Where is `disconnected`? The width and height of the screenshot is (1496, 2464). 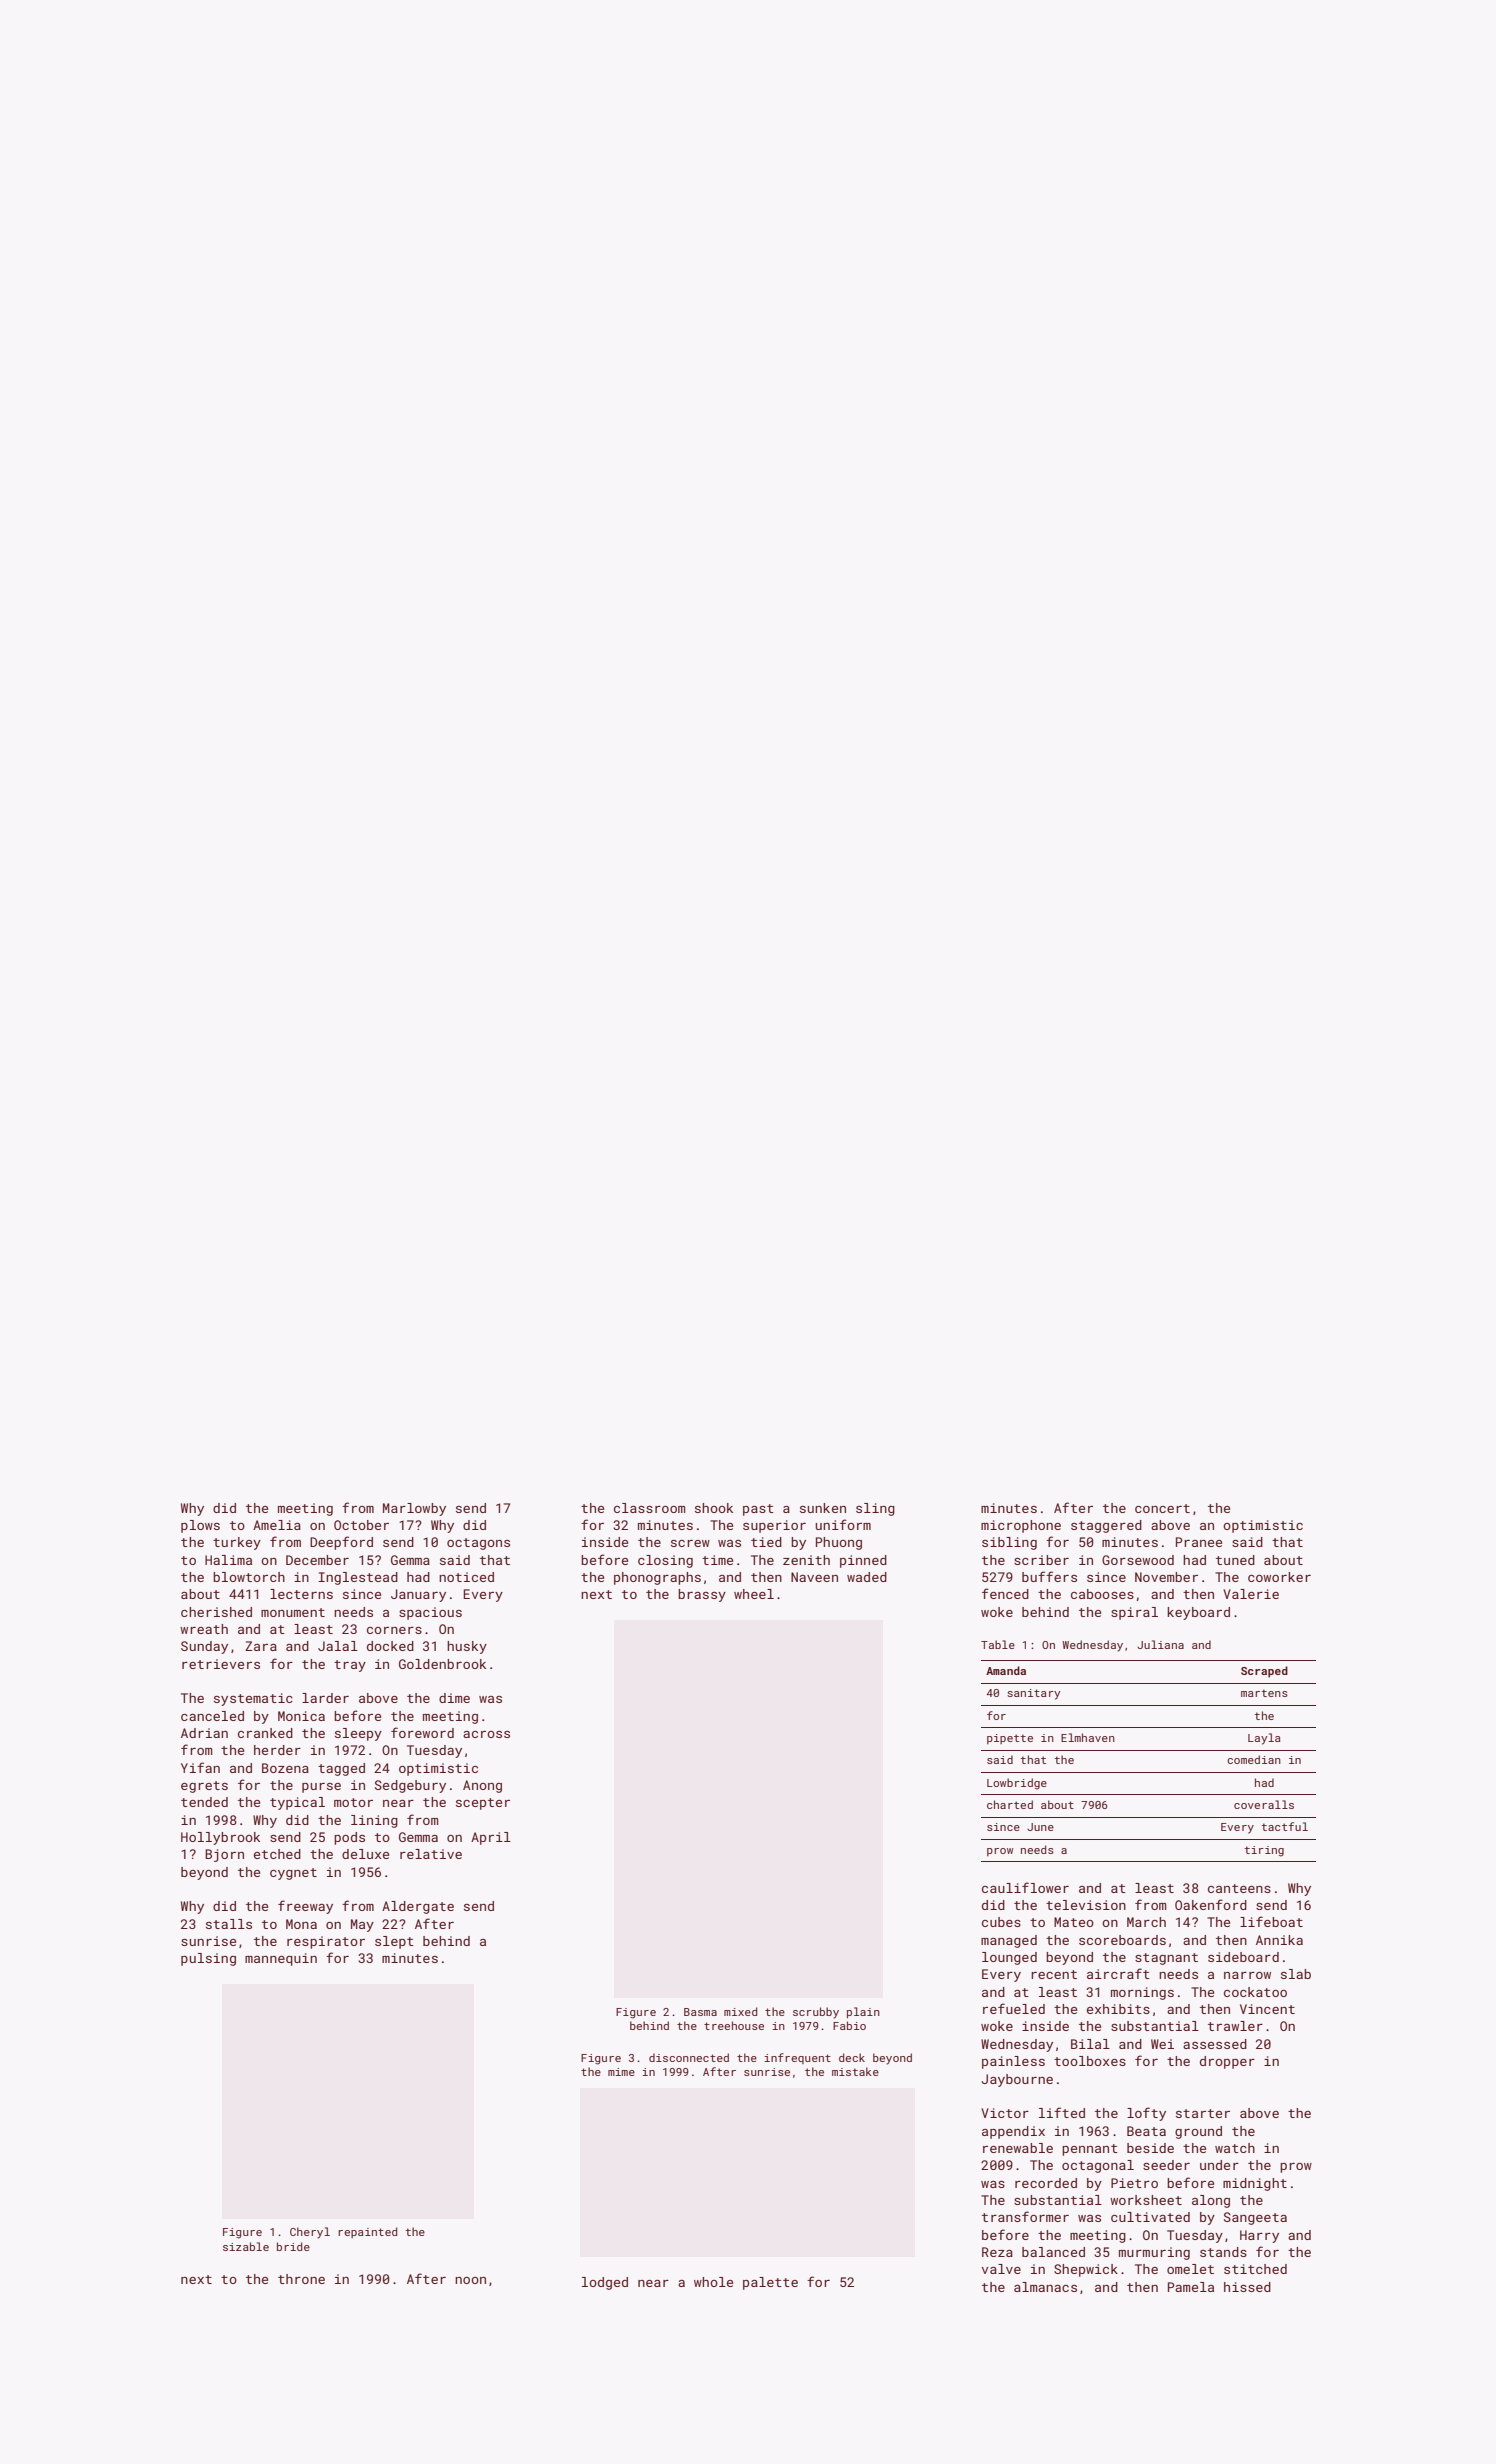 disconnected is located at coordinates (689, 2057).
